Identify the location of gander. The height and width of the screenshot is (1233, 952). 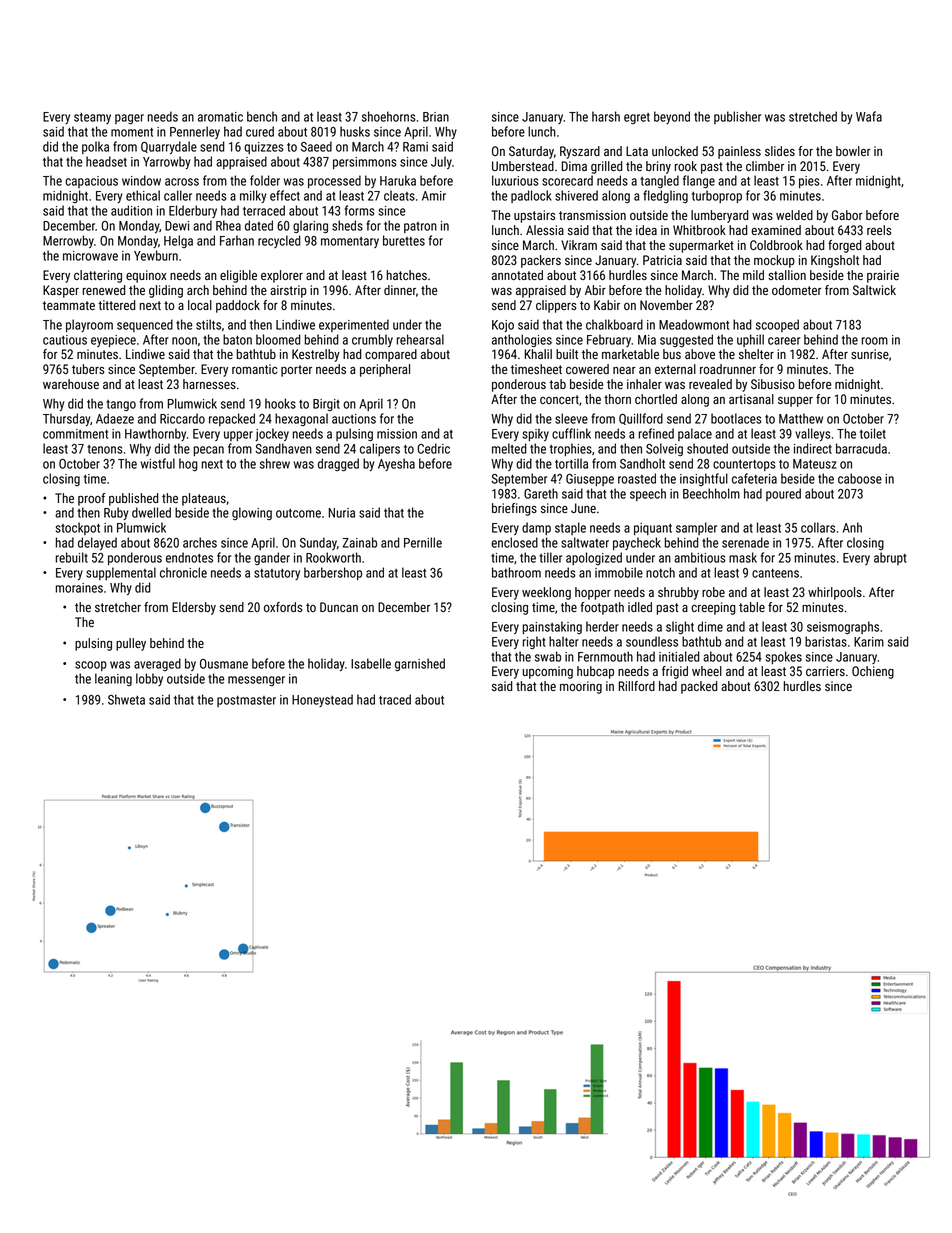
(272, 558).
